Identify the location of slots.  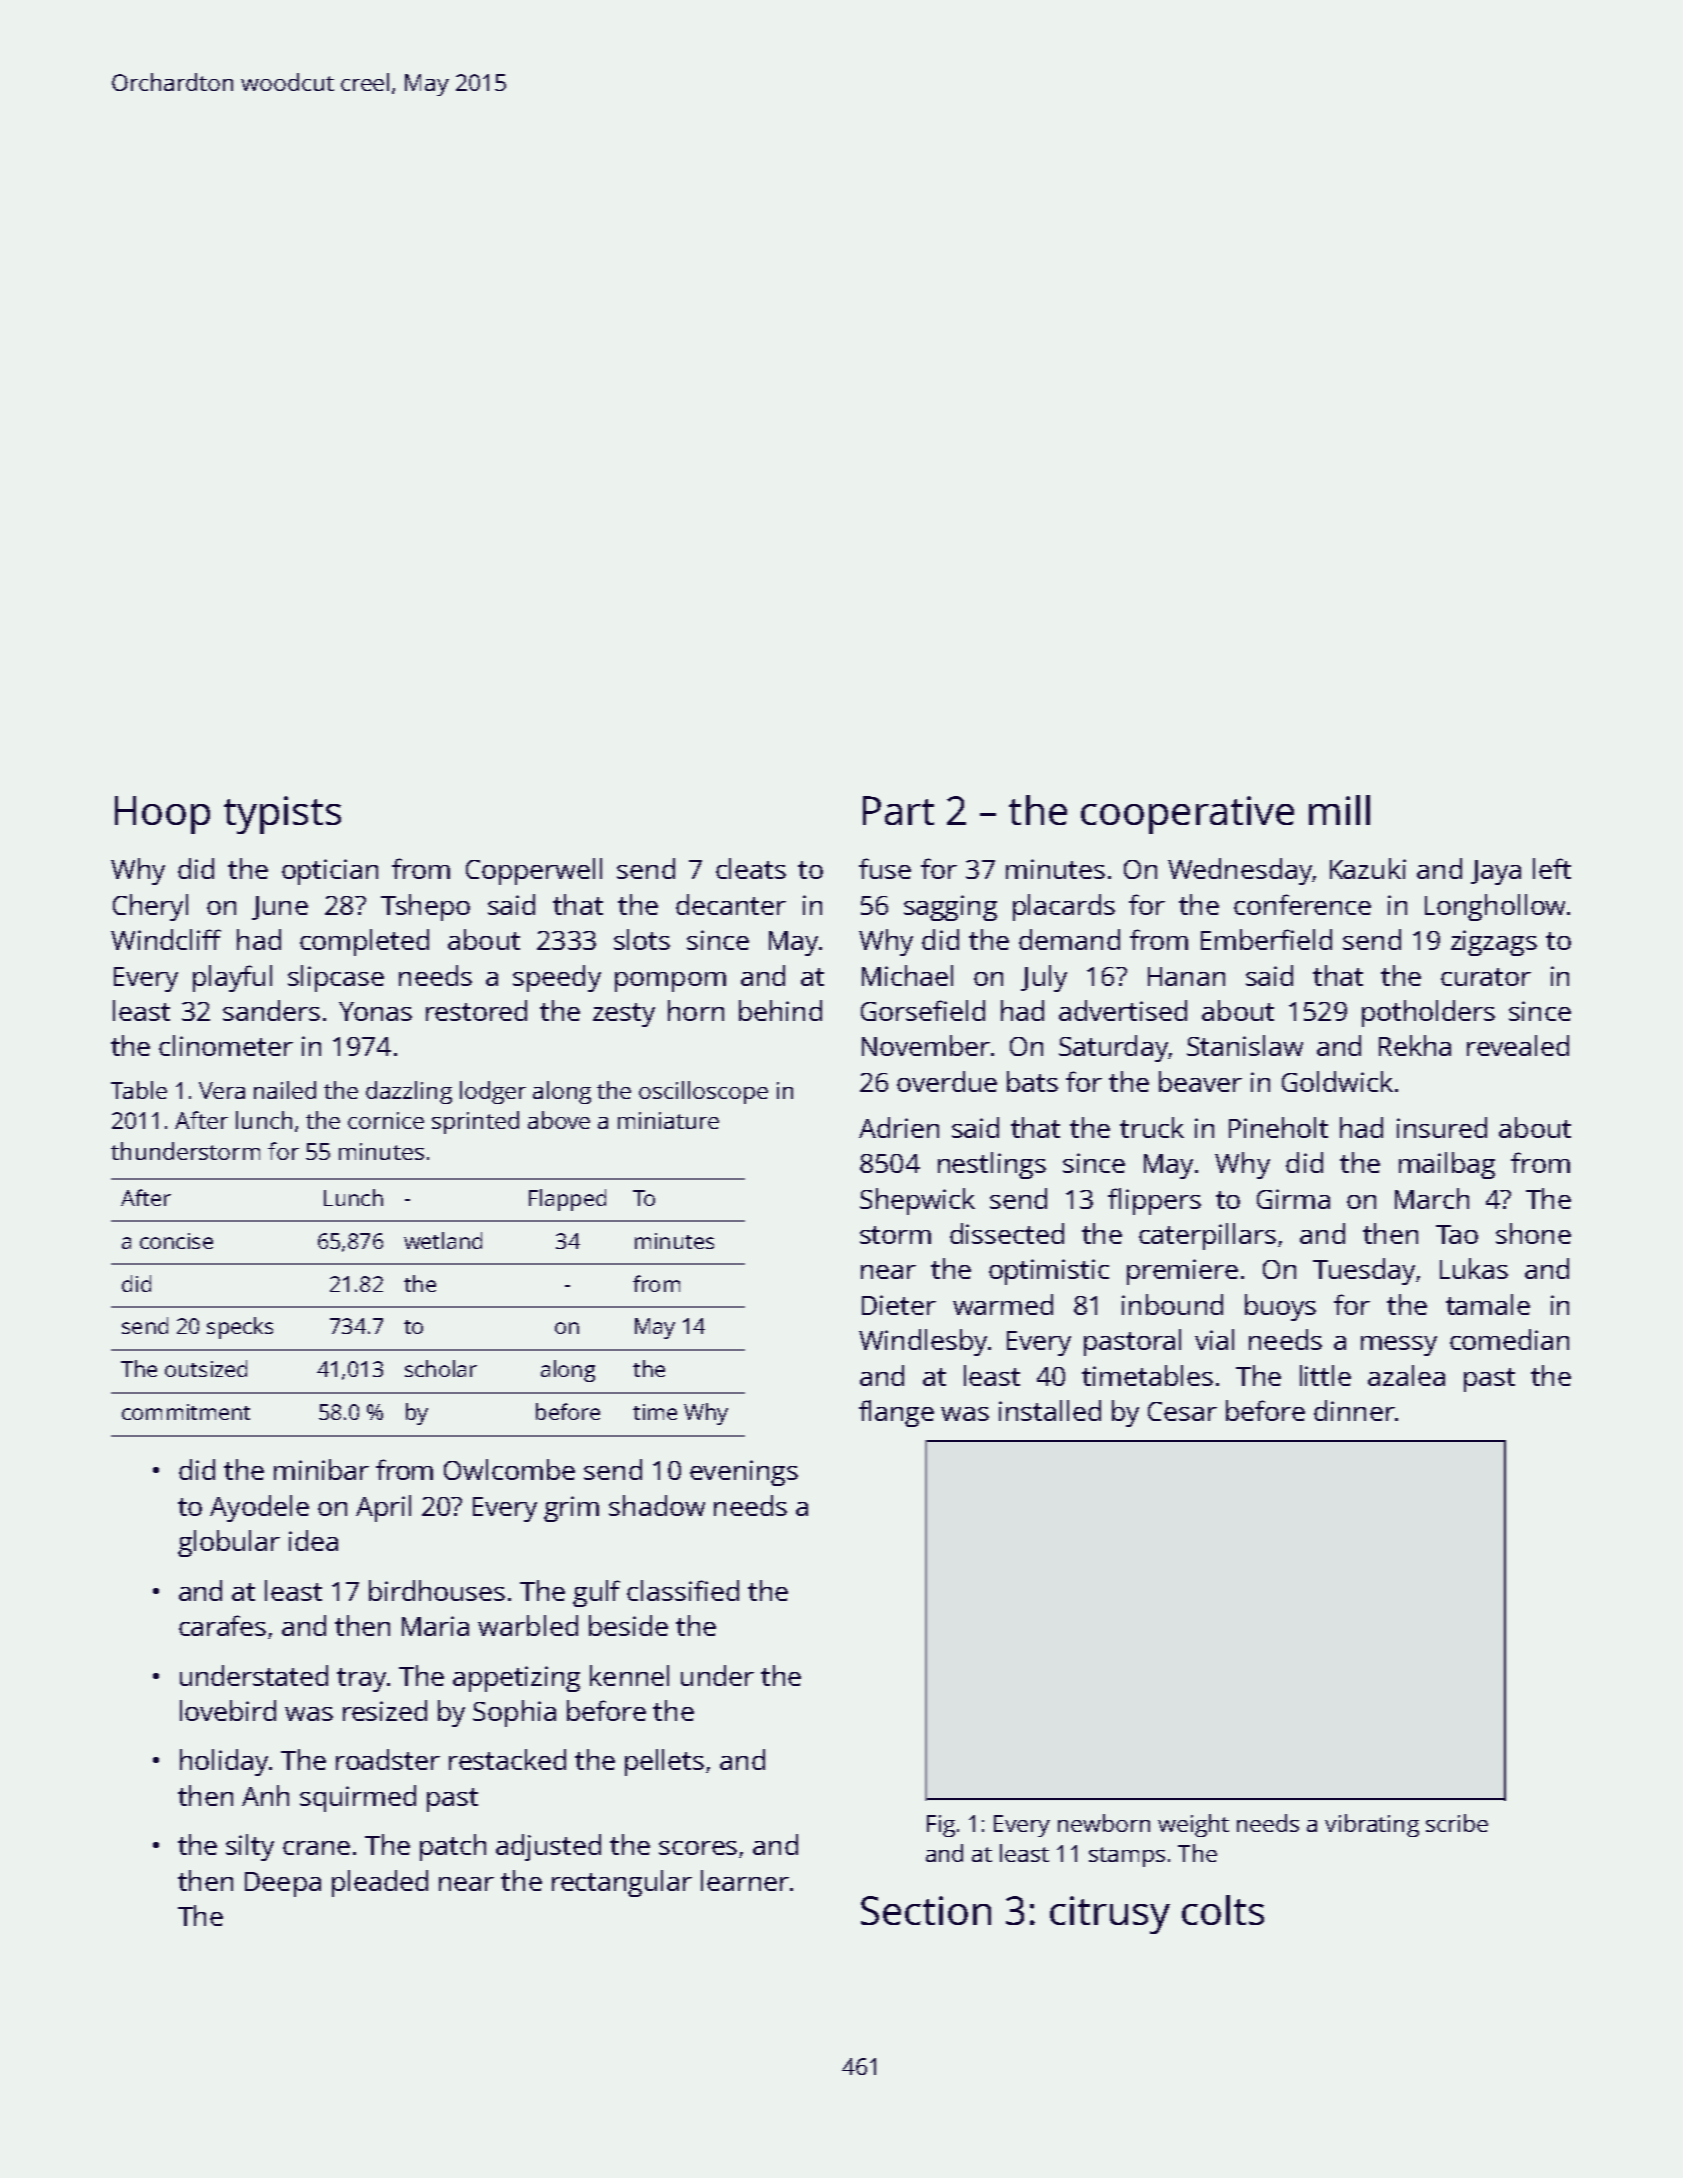
(642, 939).
